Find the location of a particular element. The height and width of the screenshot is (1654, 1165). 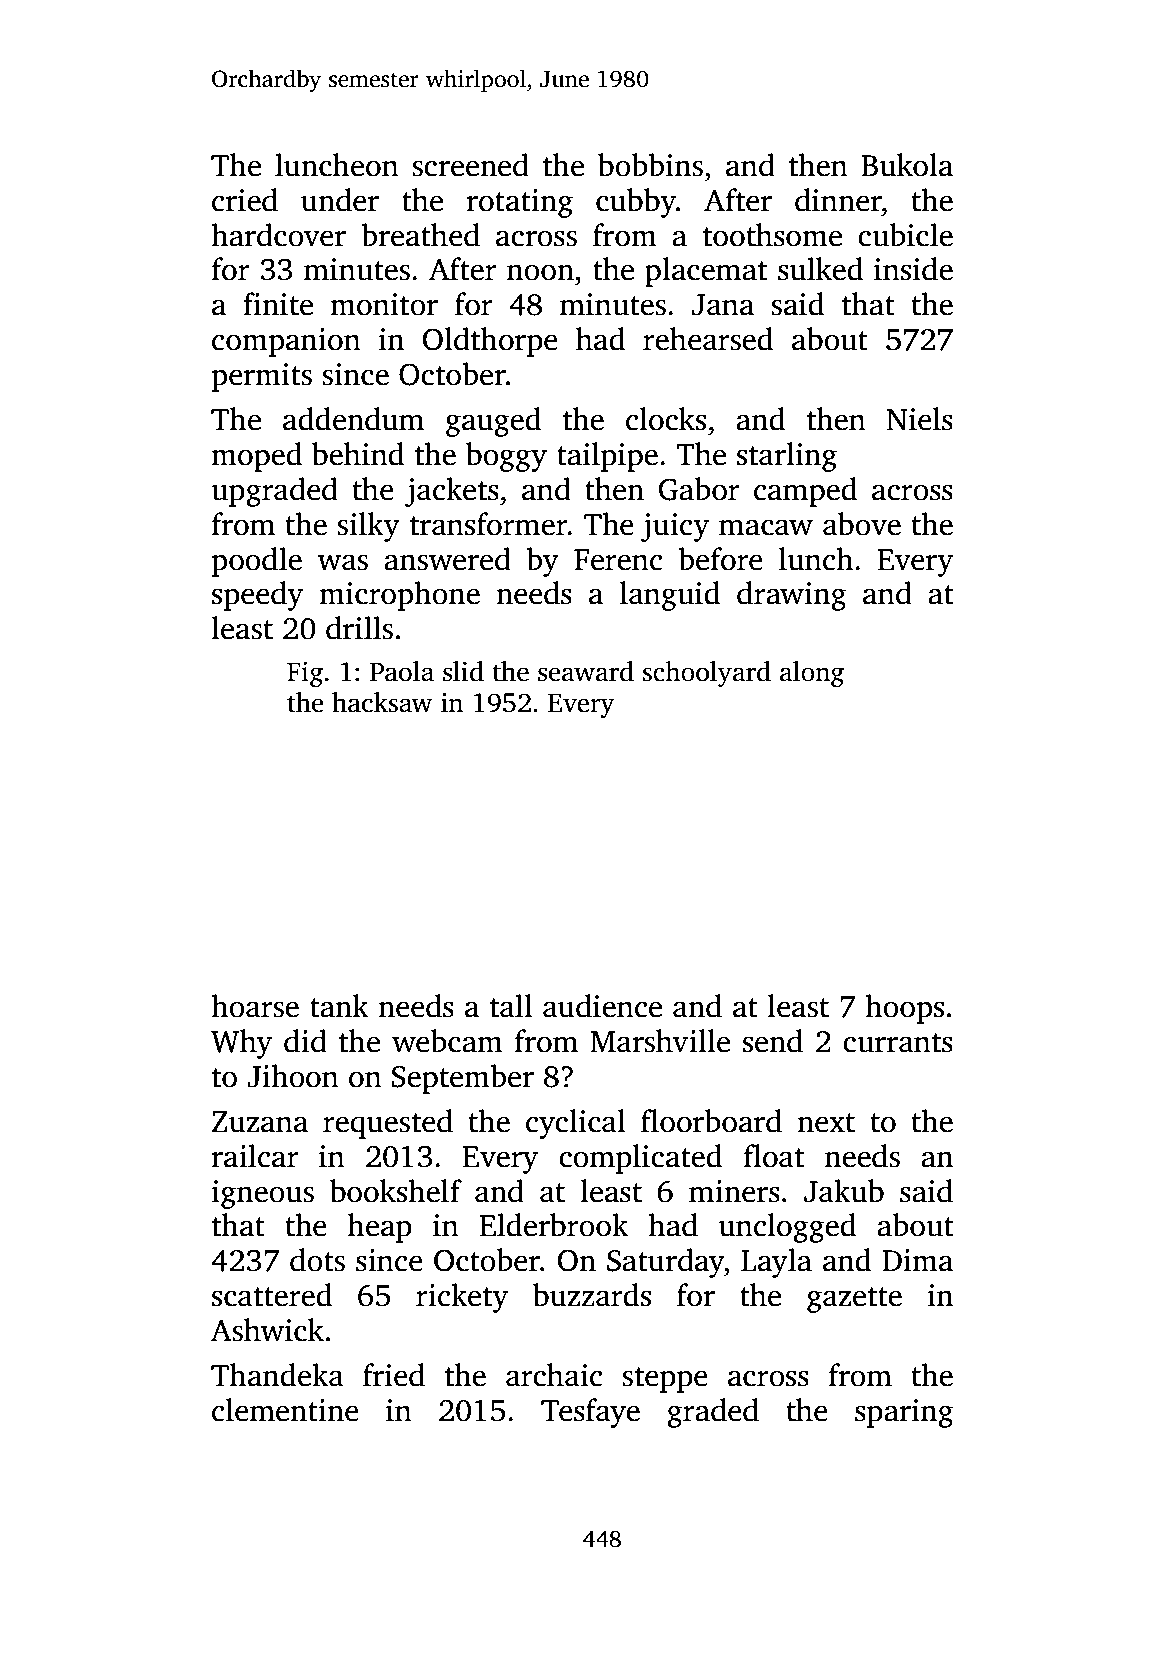

clementine is located at coordinates (285, 1410).
